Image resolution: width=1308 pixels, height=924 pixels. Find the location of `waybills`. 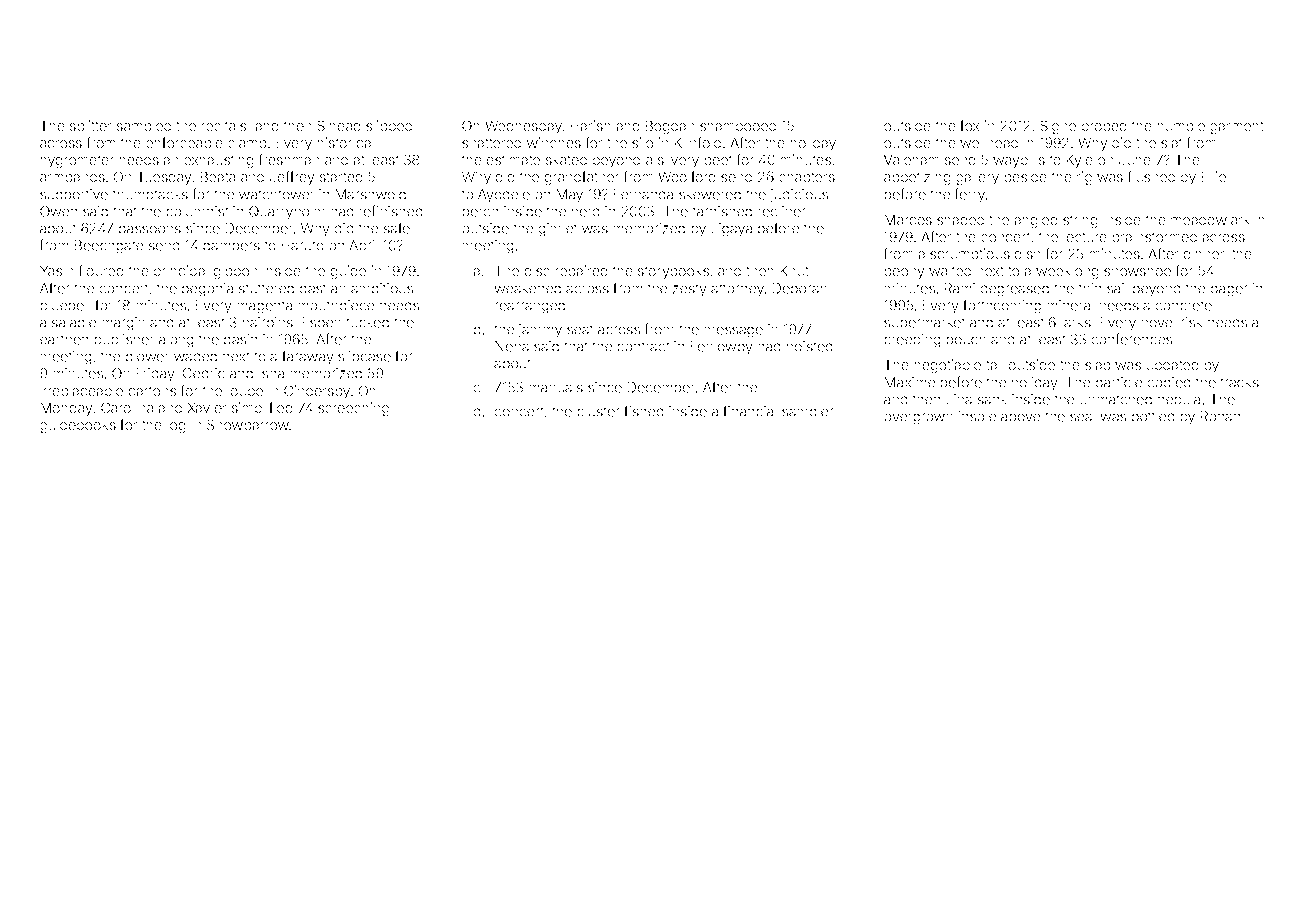

waybills is located at coordinates (1019, 161).
